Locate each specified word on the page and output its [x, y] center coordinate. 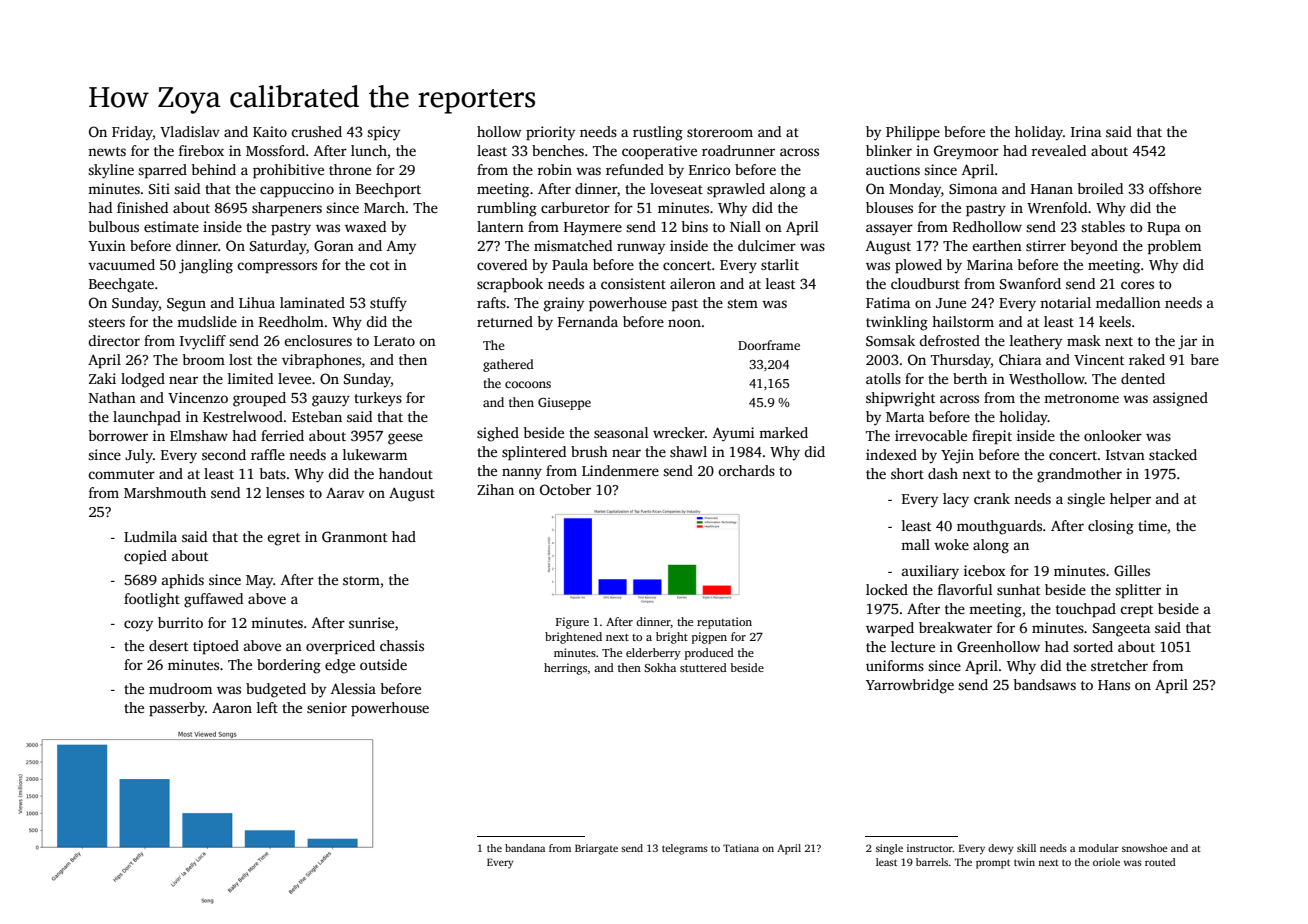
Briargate [596, 849]
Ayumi [733, 434]
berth [970, 378]
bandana [525, 848]
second [224, 454]
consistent [633, 283]
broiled [1100, 188]
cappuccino [297, 190]
